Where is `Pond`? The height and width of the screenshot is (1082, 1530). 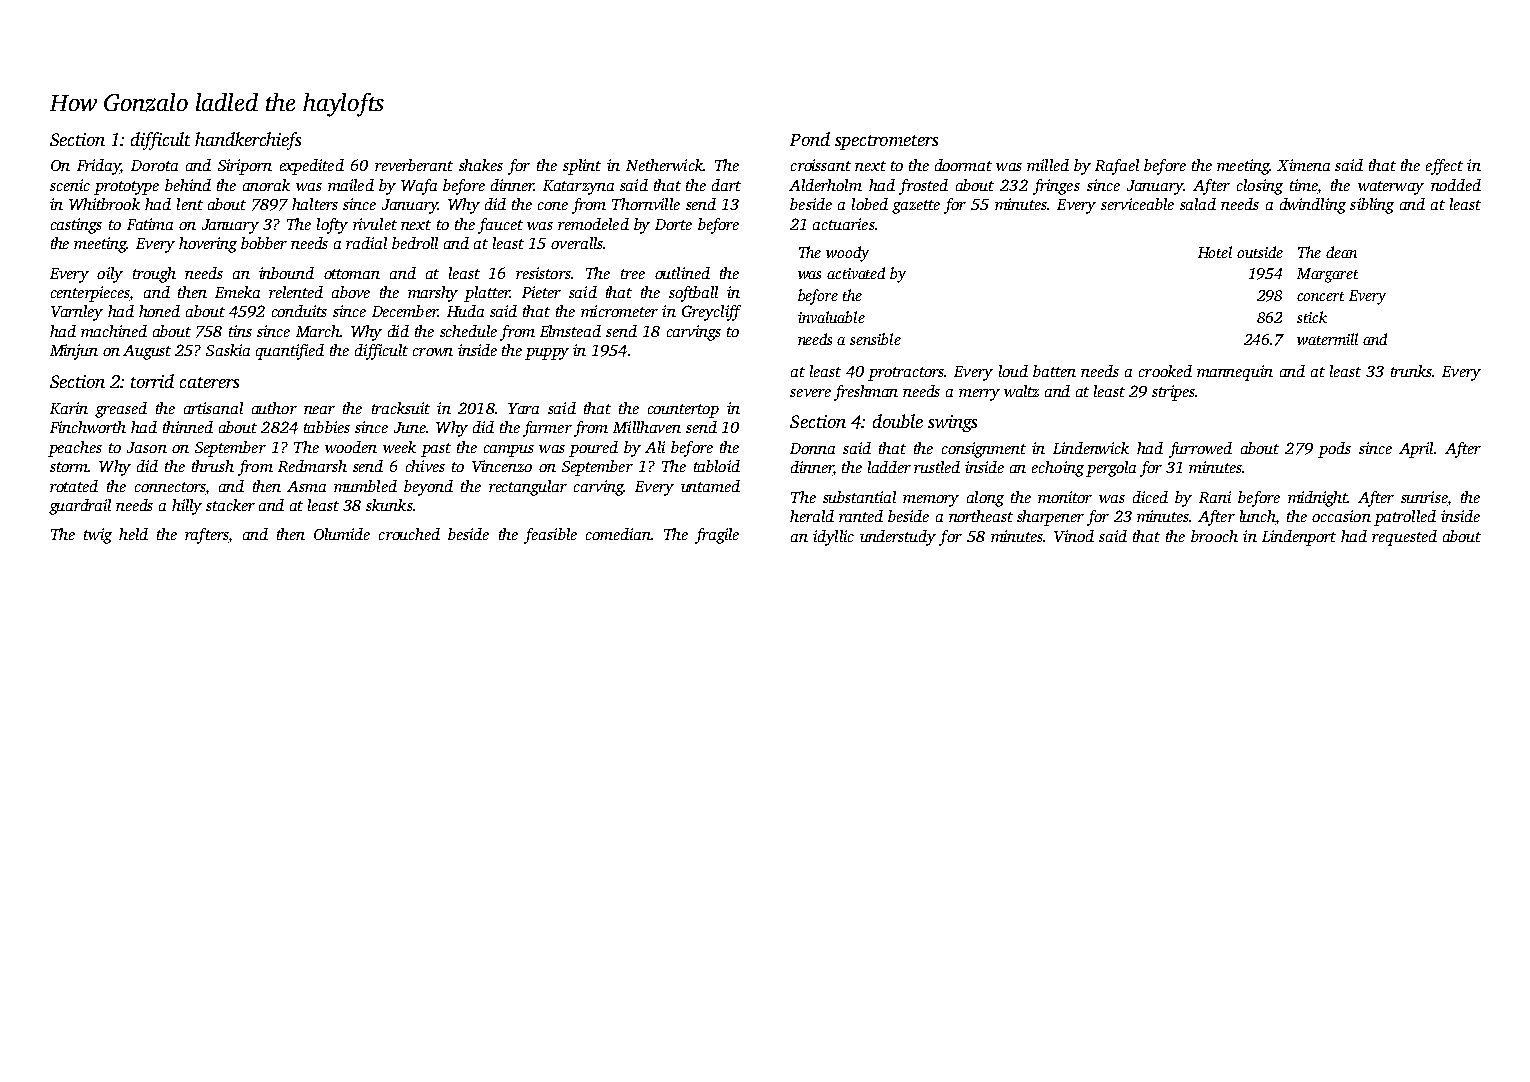
Pond is located at coordinates (810, 139).
